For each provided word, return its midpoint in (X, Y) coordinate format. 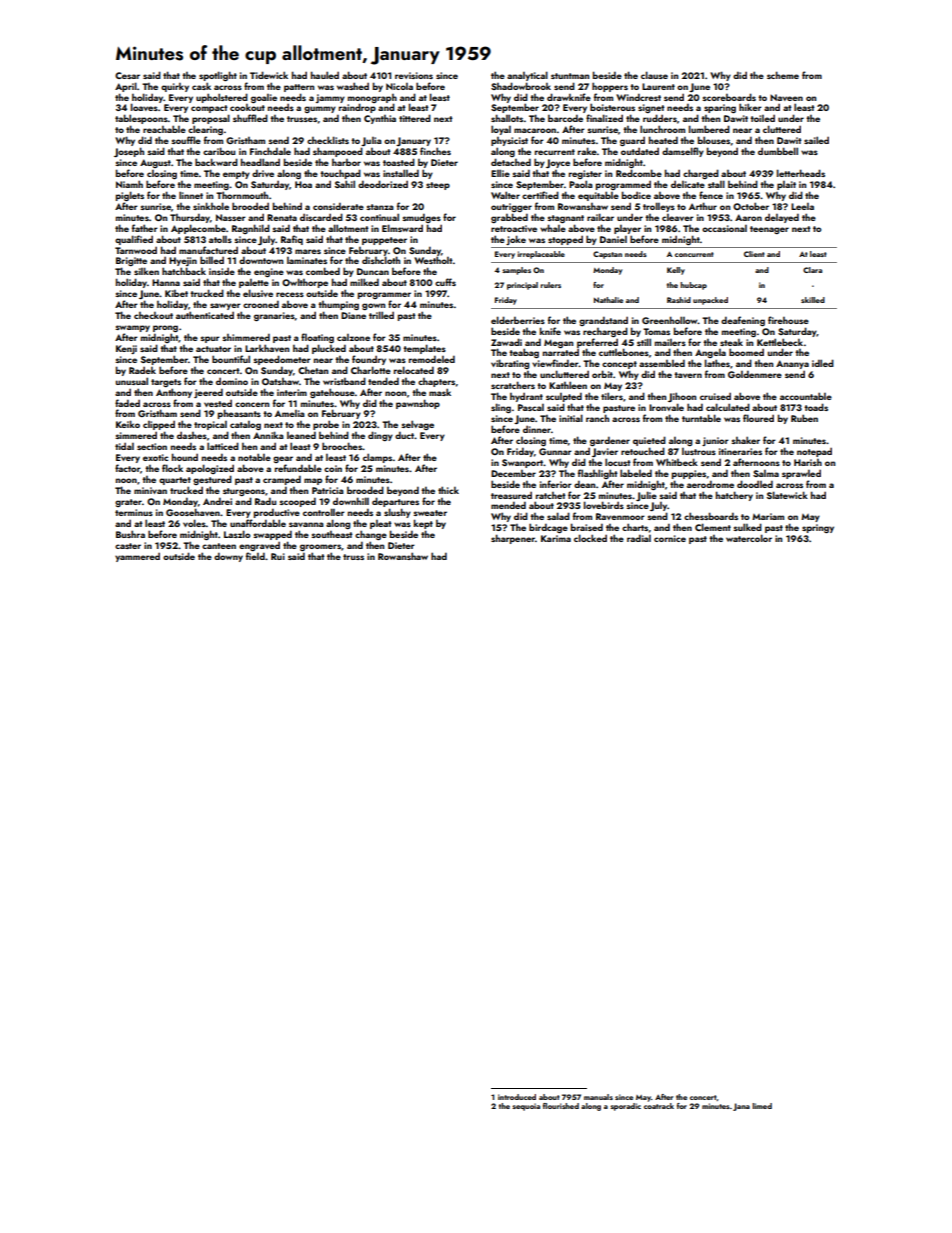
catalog (245, 425)
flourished (561, 1106)
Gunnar (555, 451)
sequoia (526, 1107)
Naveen (786, 97)
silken (146, 271)
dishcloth (381, 260)
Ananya (792, 364)
